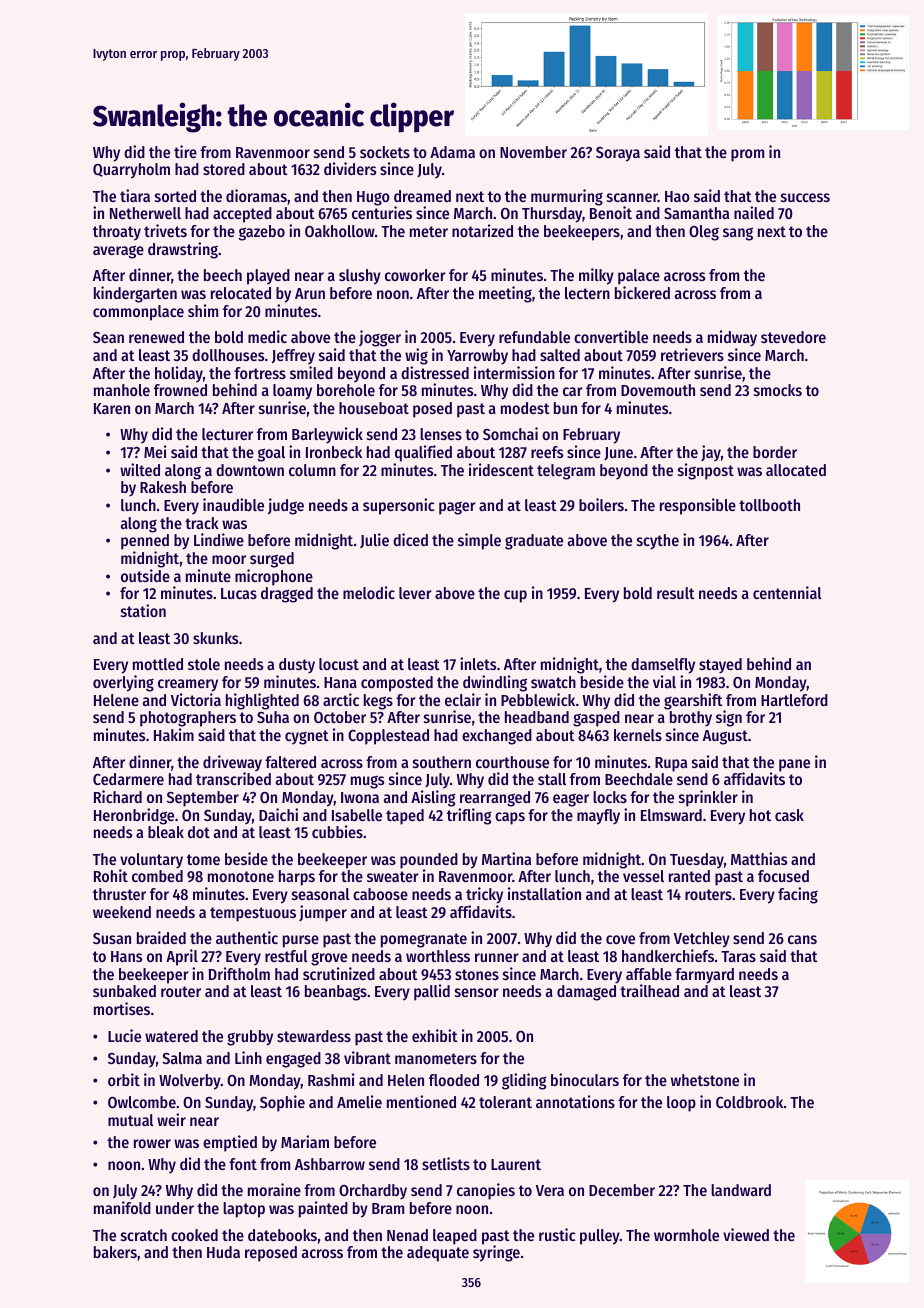 The image size is (924, 1308). I want to click on distressed, so click(435, 372).
